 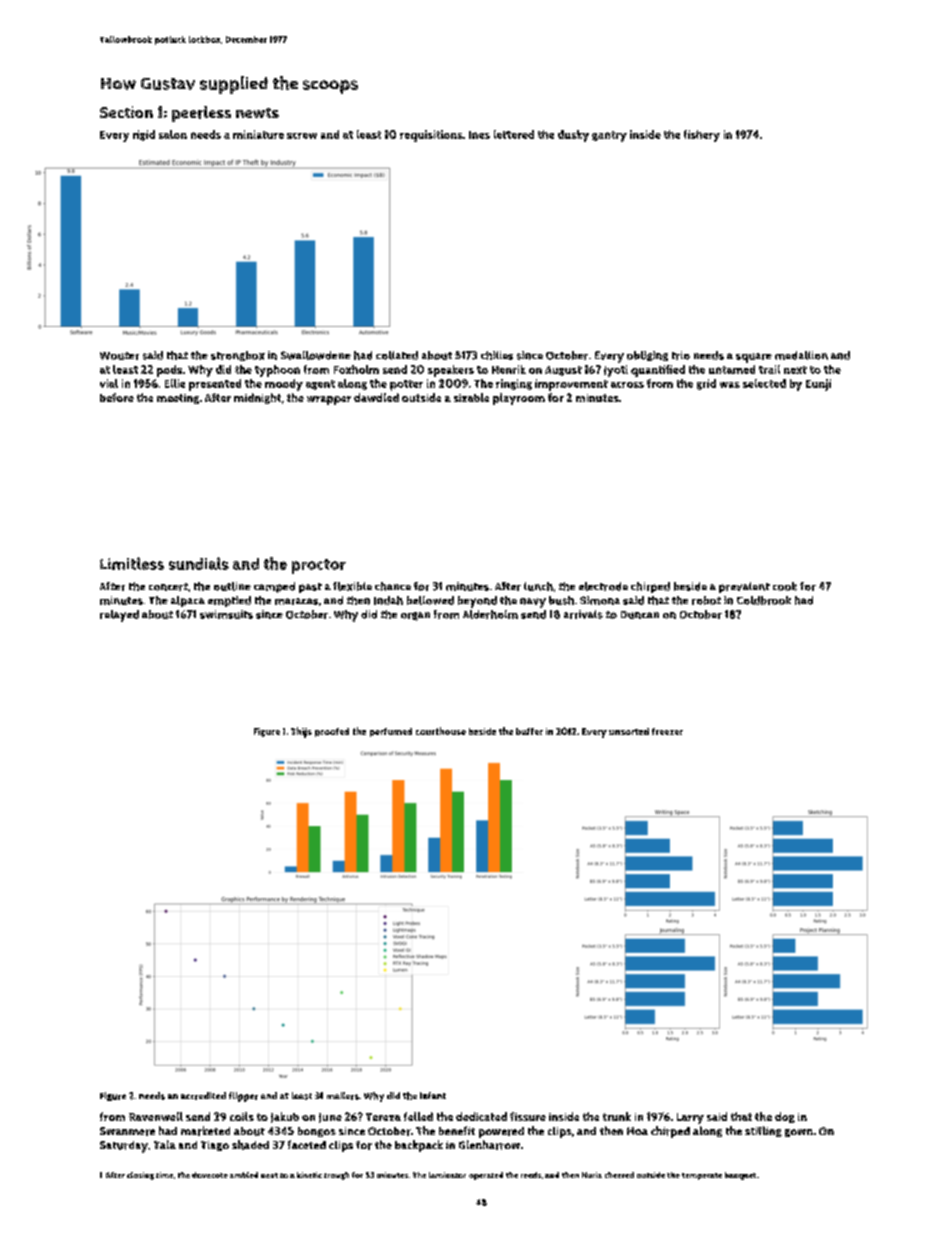 I want to click on marketed, so click(x=205, y=1131).
